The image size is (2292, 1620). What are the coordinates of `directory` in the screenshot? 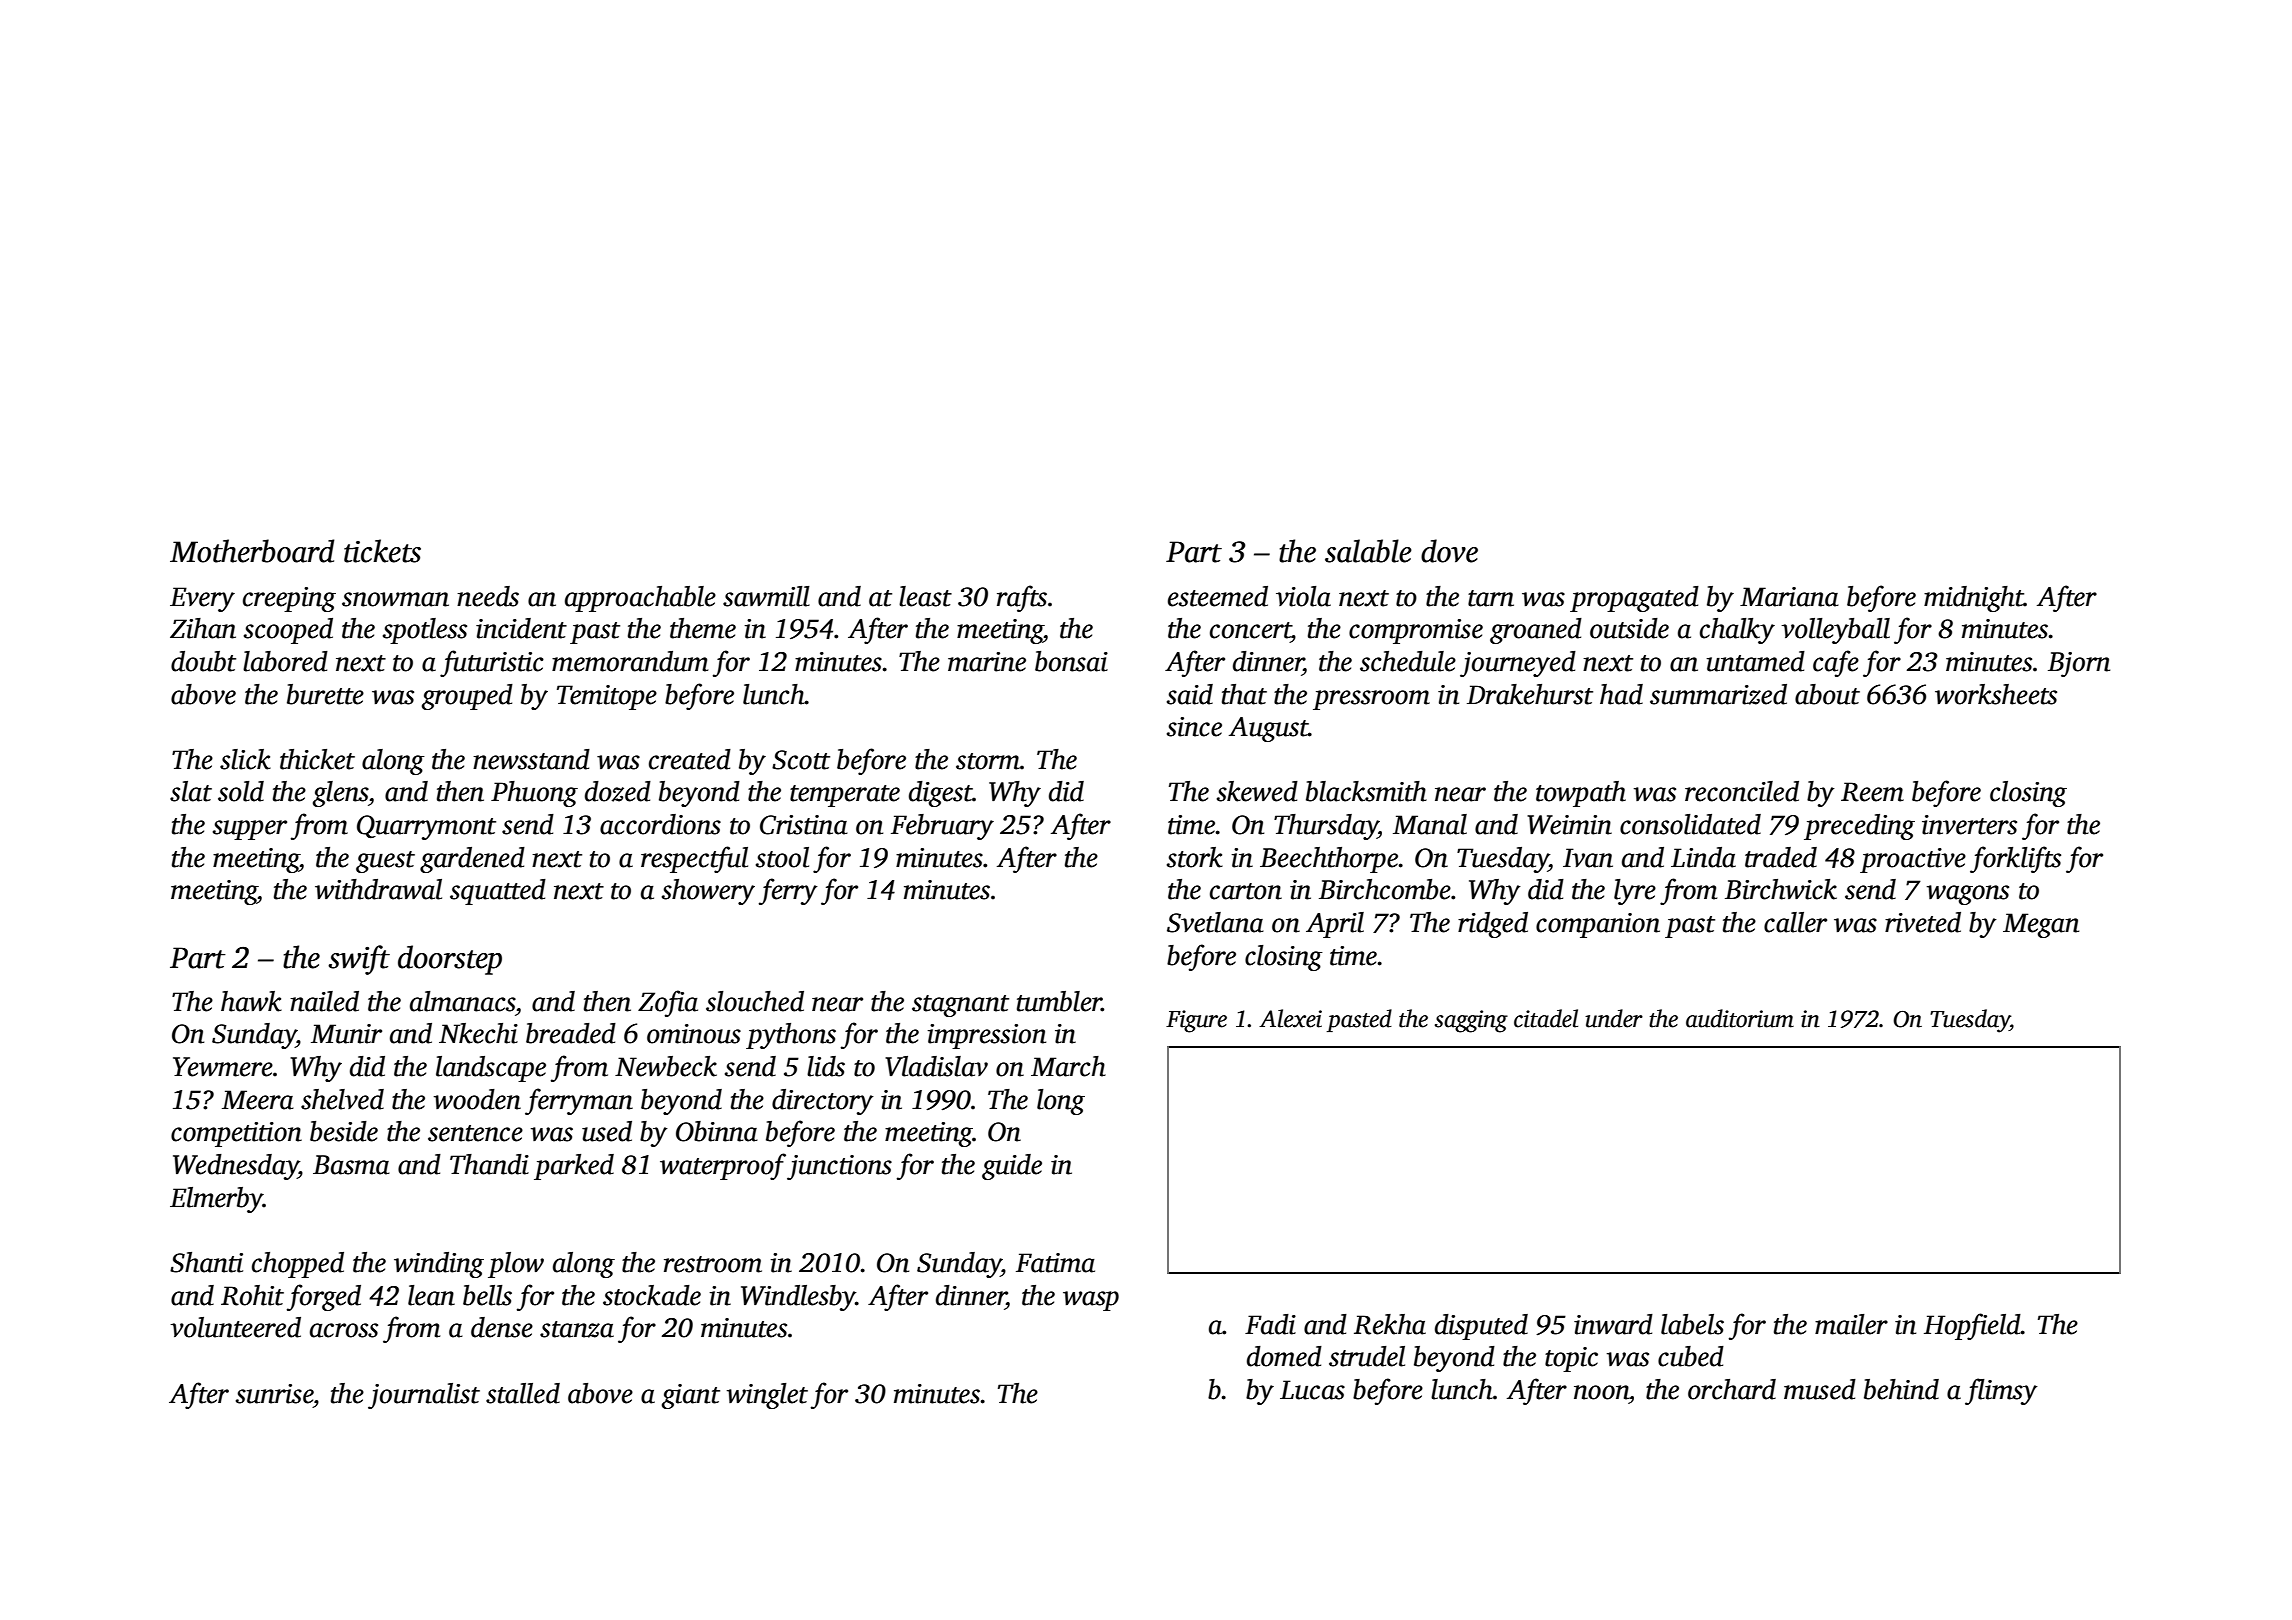 It's located at (823, 1102).
